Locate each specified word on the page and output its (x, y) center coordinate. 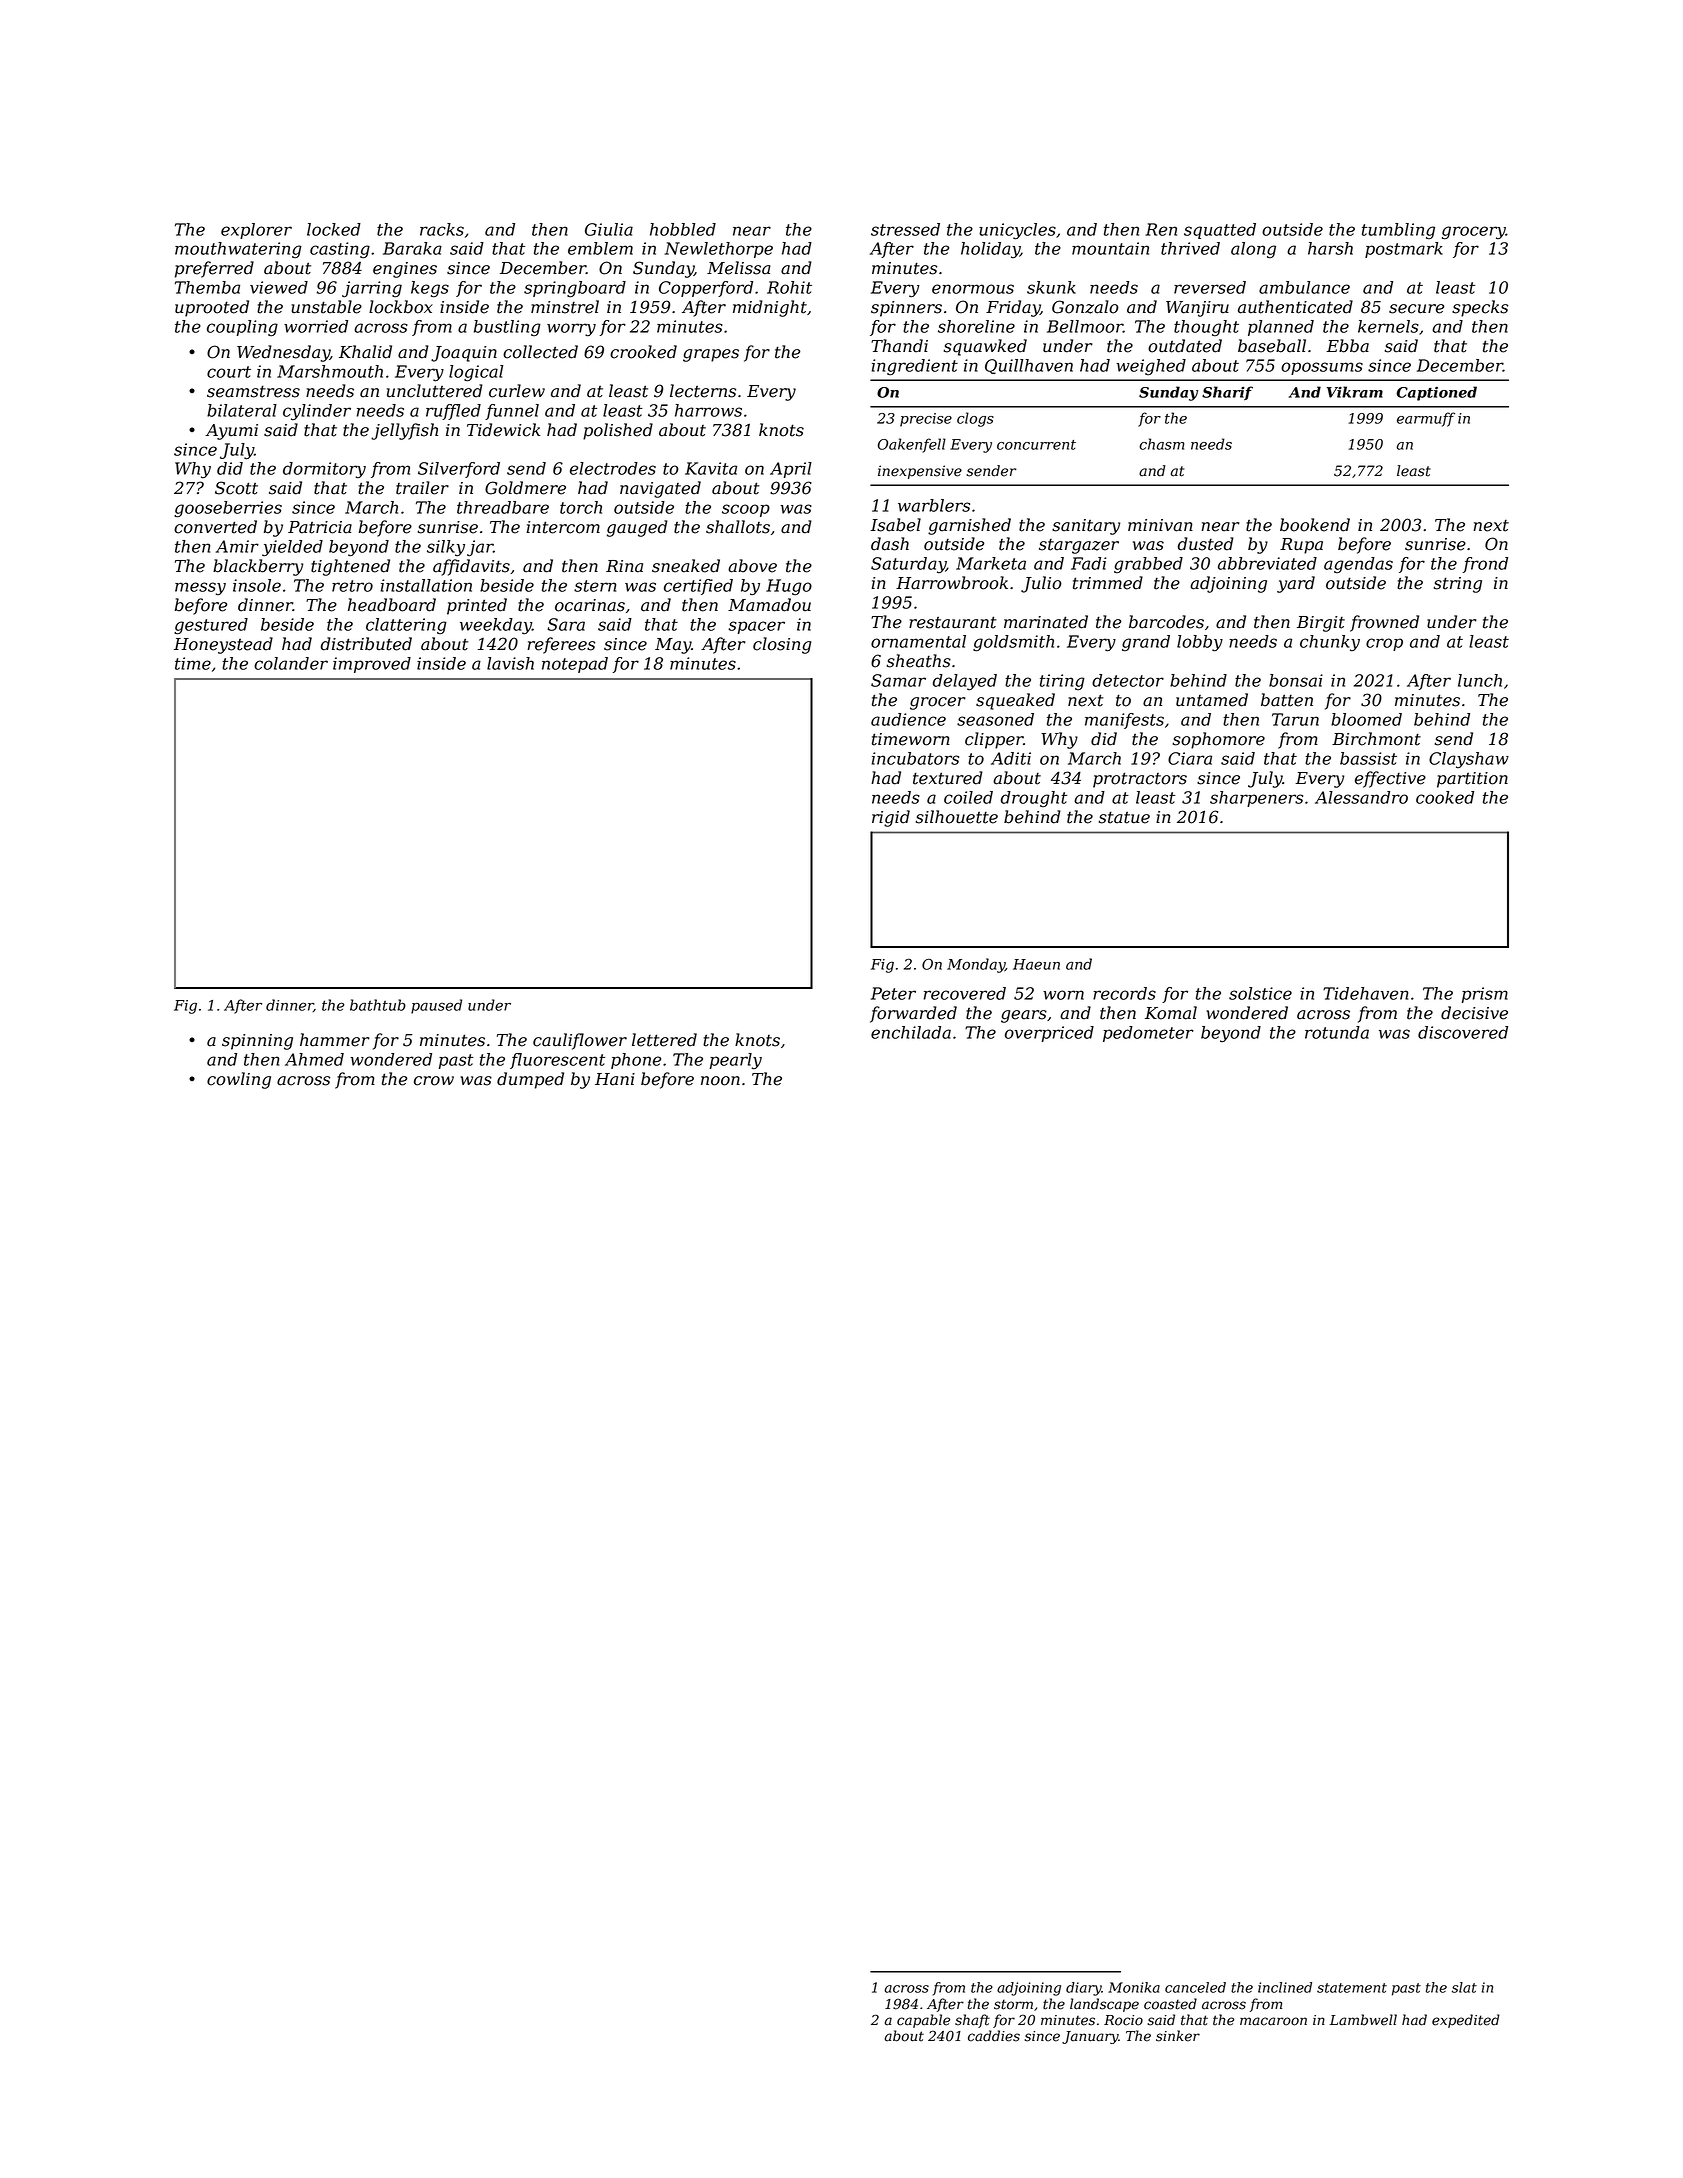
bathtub (378, 1005)
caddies (994, 2036)
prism (1485, 995)
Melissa (739, 268)
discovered (1463, 1032)
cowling (239, 1080)
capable (923, 2021)
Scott (236, 488)
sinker (1178, 2036)
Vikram (1354, 392)
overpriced (1049, 1034)
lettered (664, 1040)
